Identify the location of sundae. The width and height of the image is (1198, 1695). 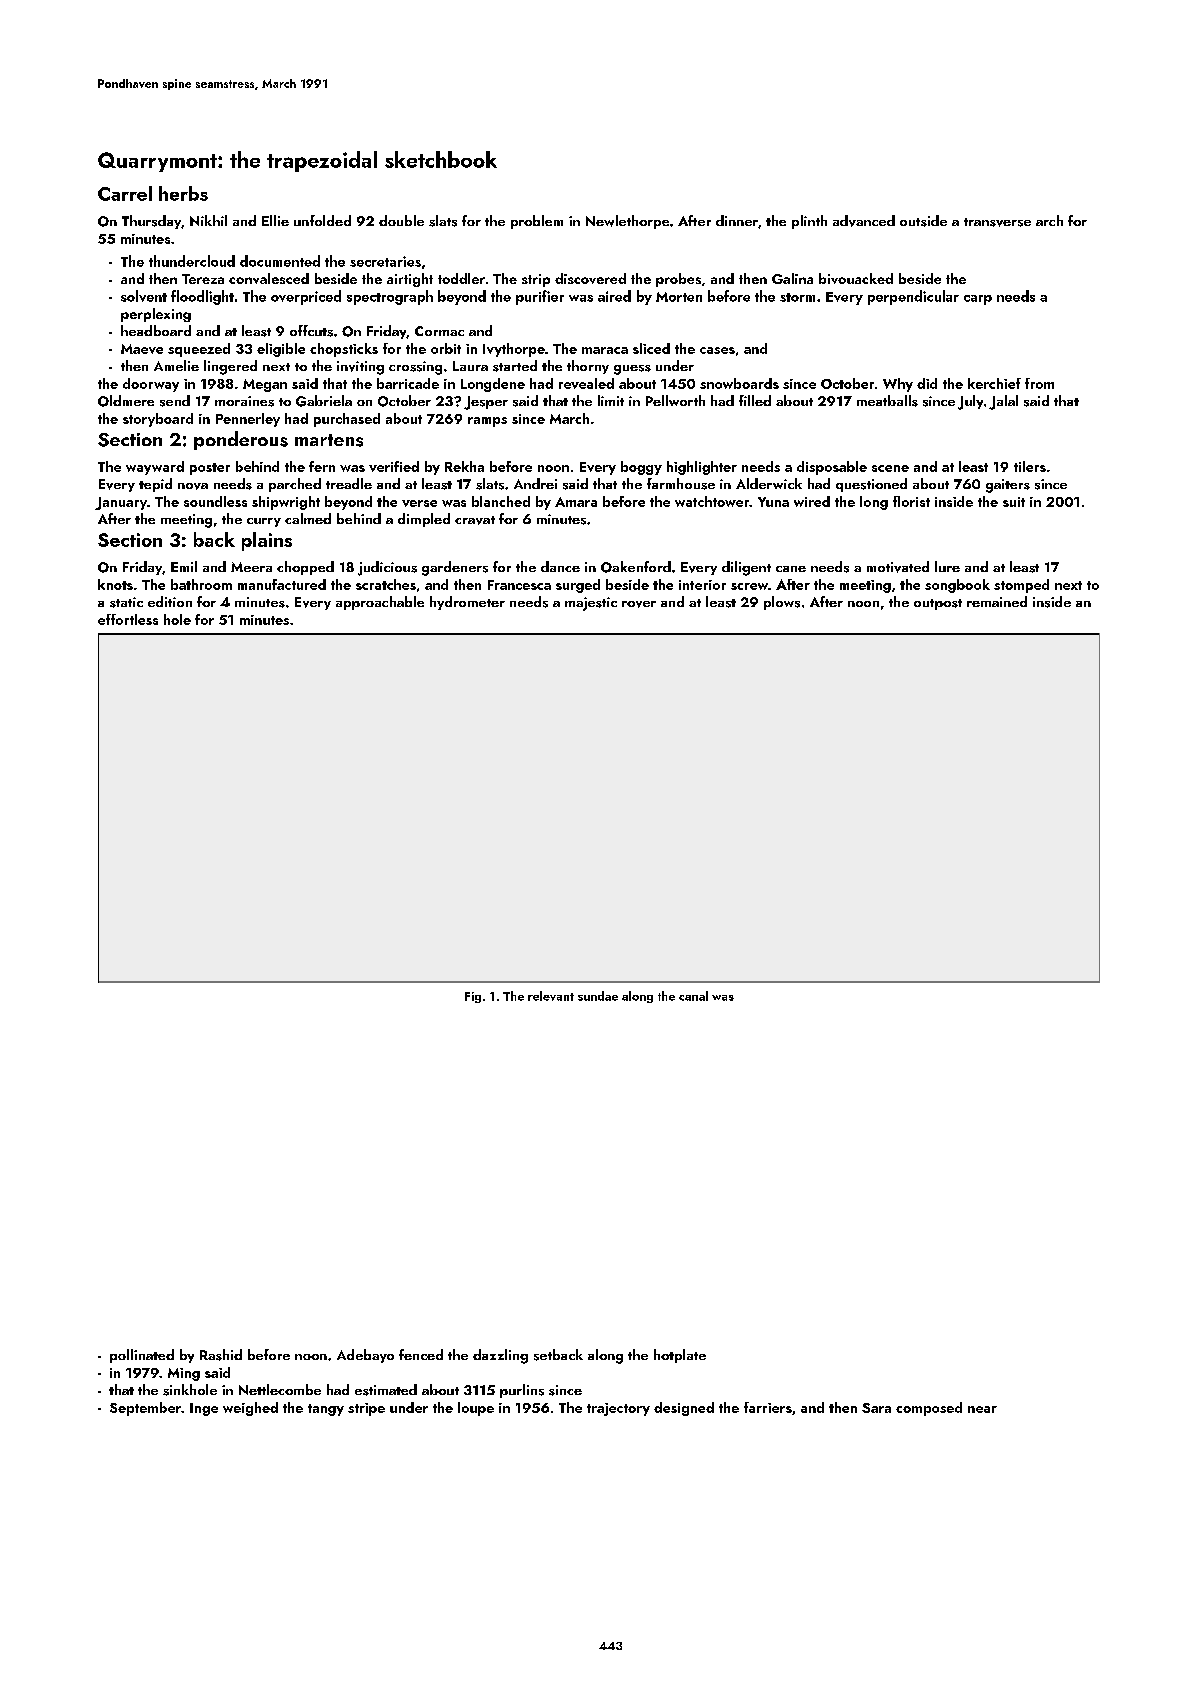
(598, 996).
